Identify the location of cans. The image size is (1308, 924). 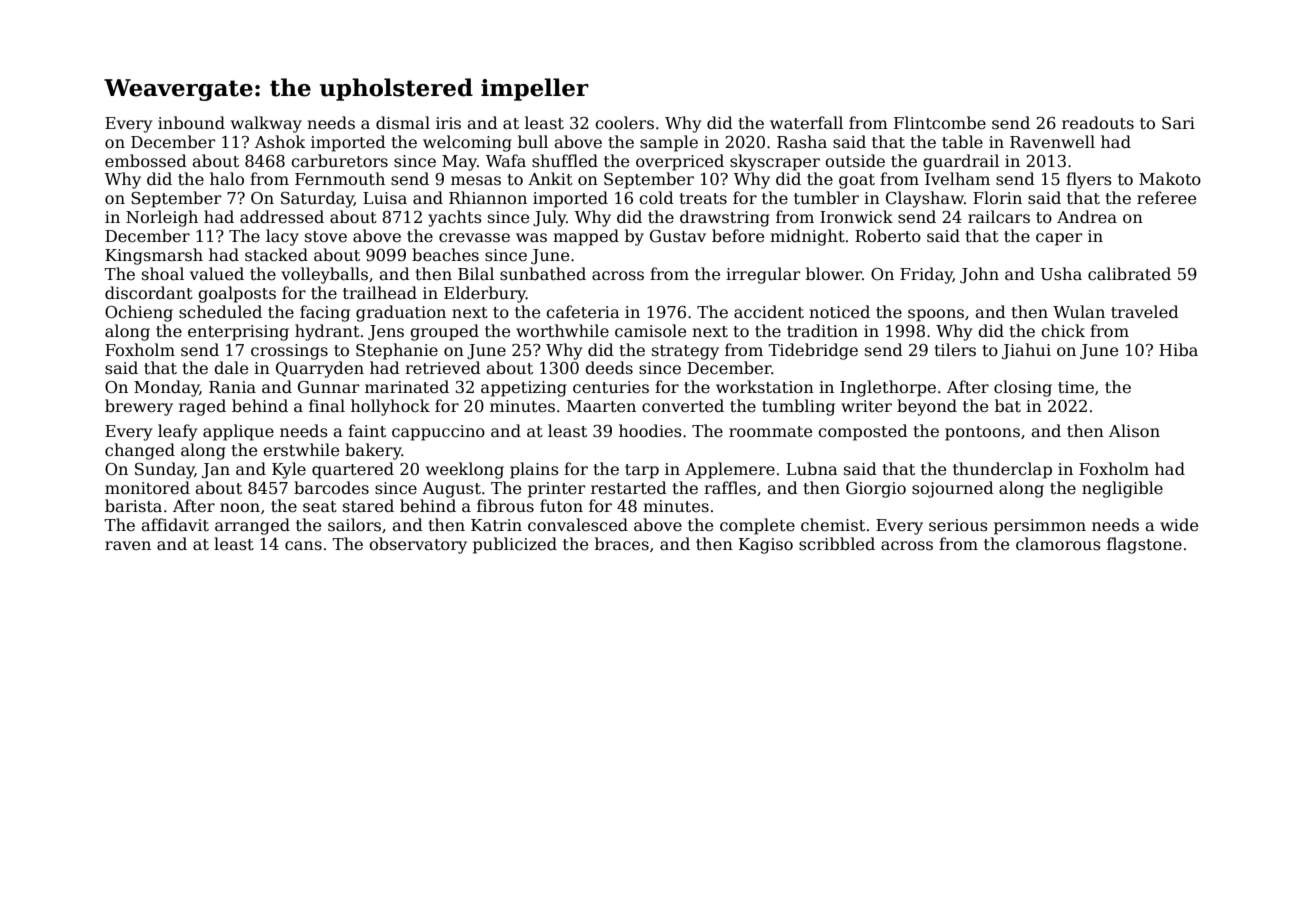
(303, 546).
